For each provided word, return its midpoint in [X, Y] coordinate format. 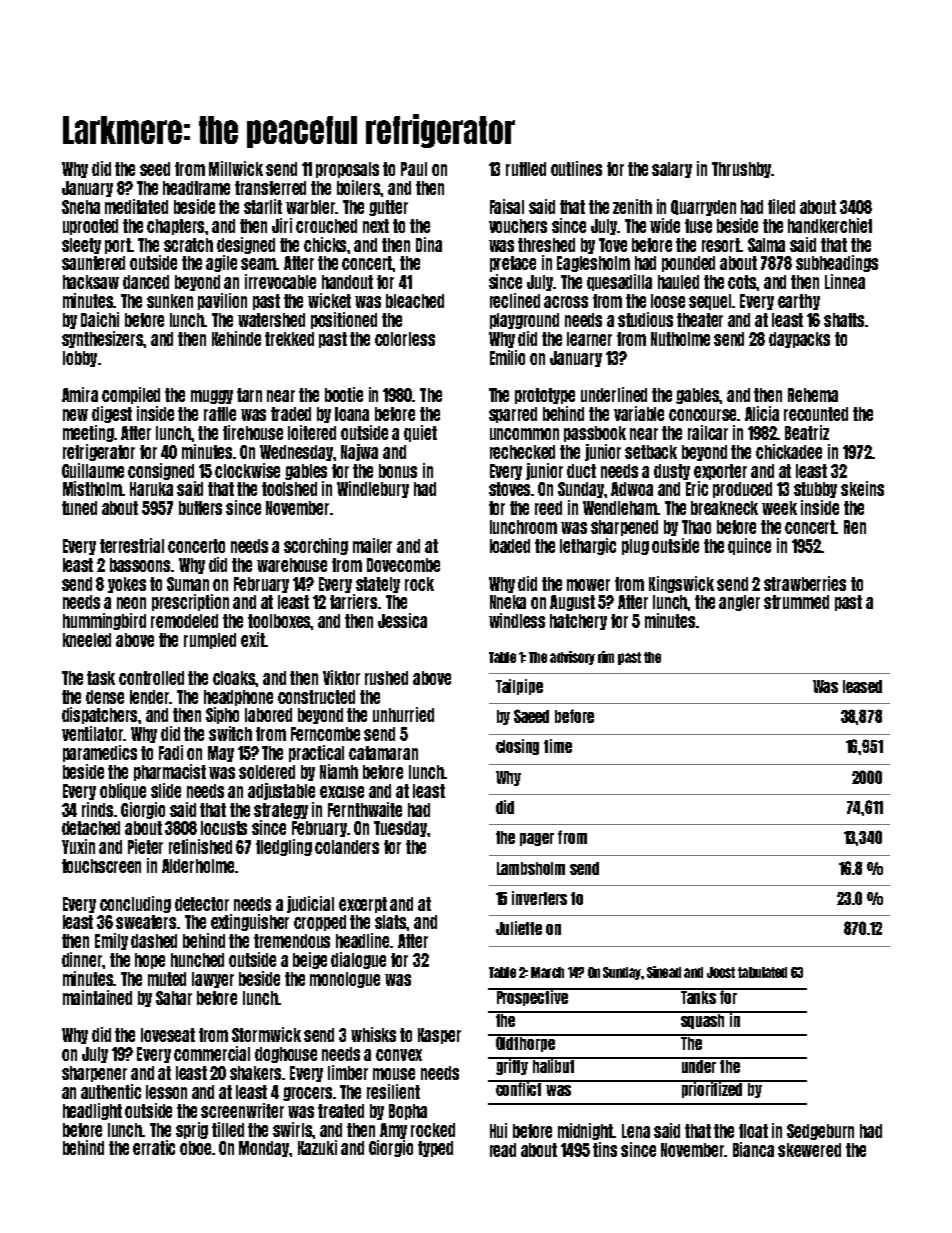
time [558, 746]
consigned [161, 471]
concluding [135, 904]
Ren [855, 527]
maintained [97, 997]
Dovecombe [403, 565]
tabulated [762, 972]
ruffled [526, 169]
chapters [176, 227]
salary [672, 170]
